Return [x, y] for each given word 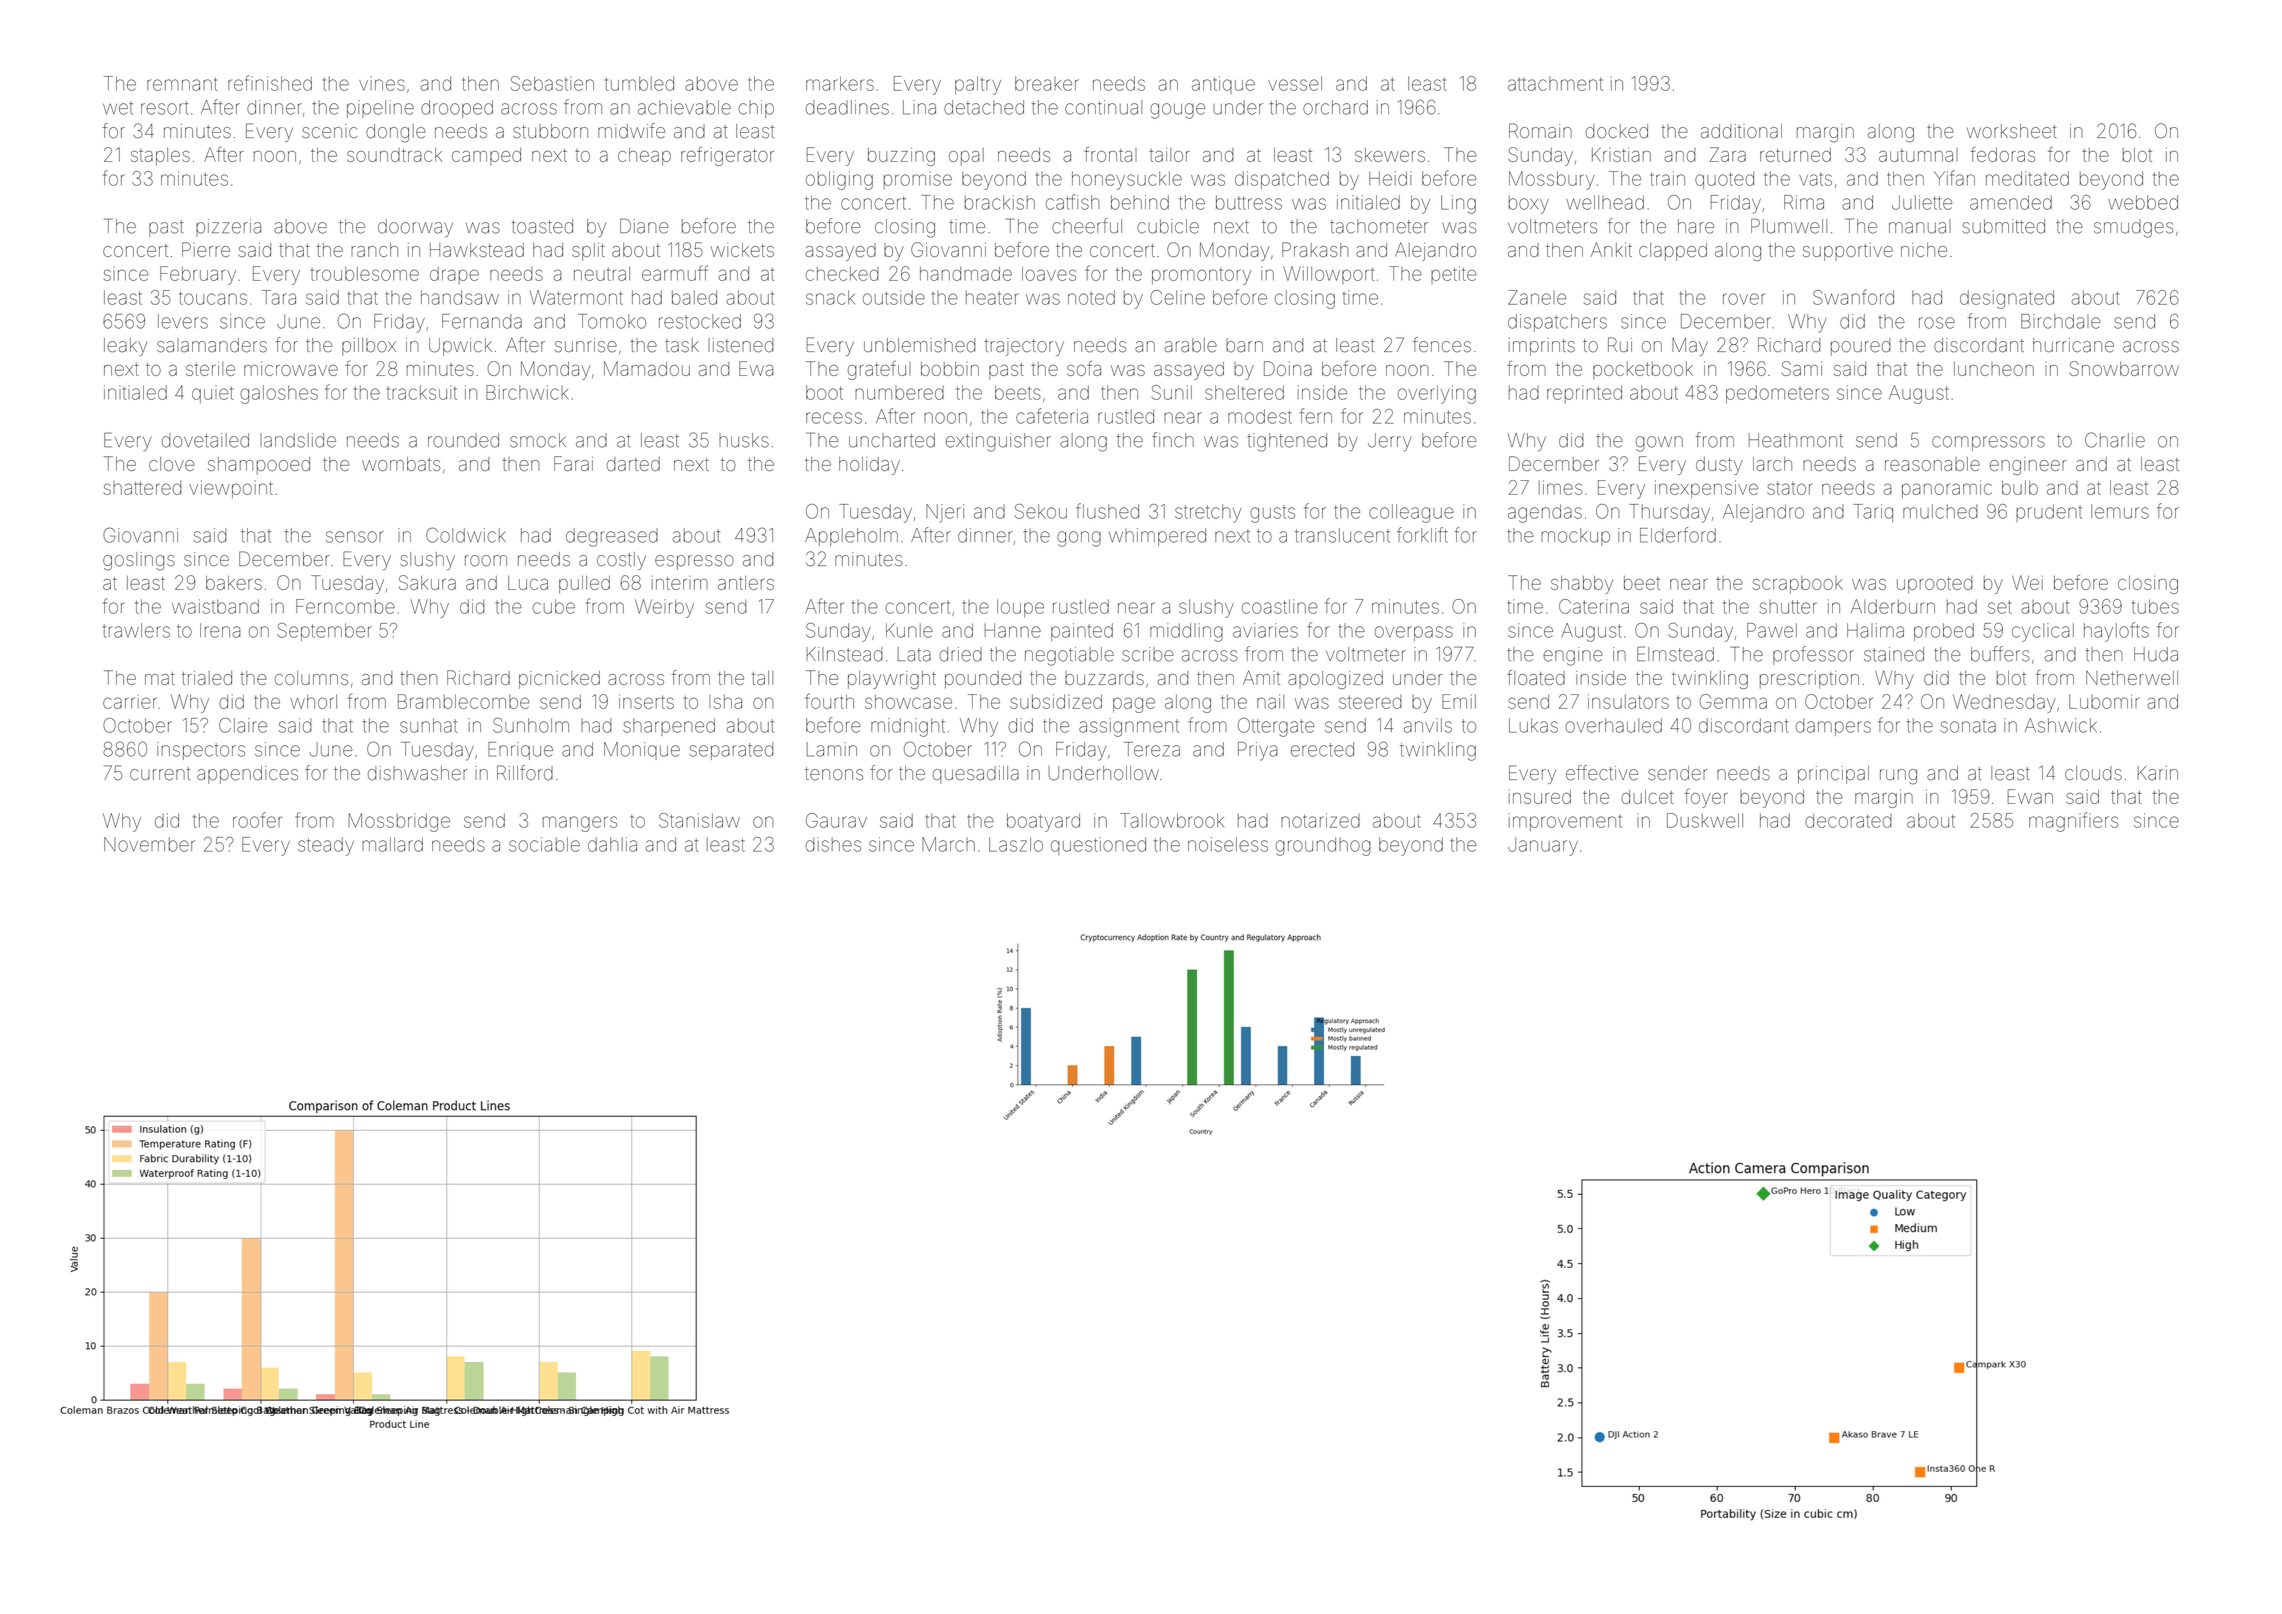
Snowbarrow [2124, 368]
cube [553, 606]
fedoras [2003, 154]
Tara [278, 297]
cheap [644, 157]
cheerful [1087, 226]
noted [1091, 297]
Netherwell [2132, 678]
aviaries [1265, 630]
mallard [392, 844]
